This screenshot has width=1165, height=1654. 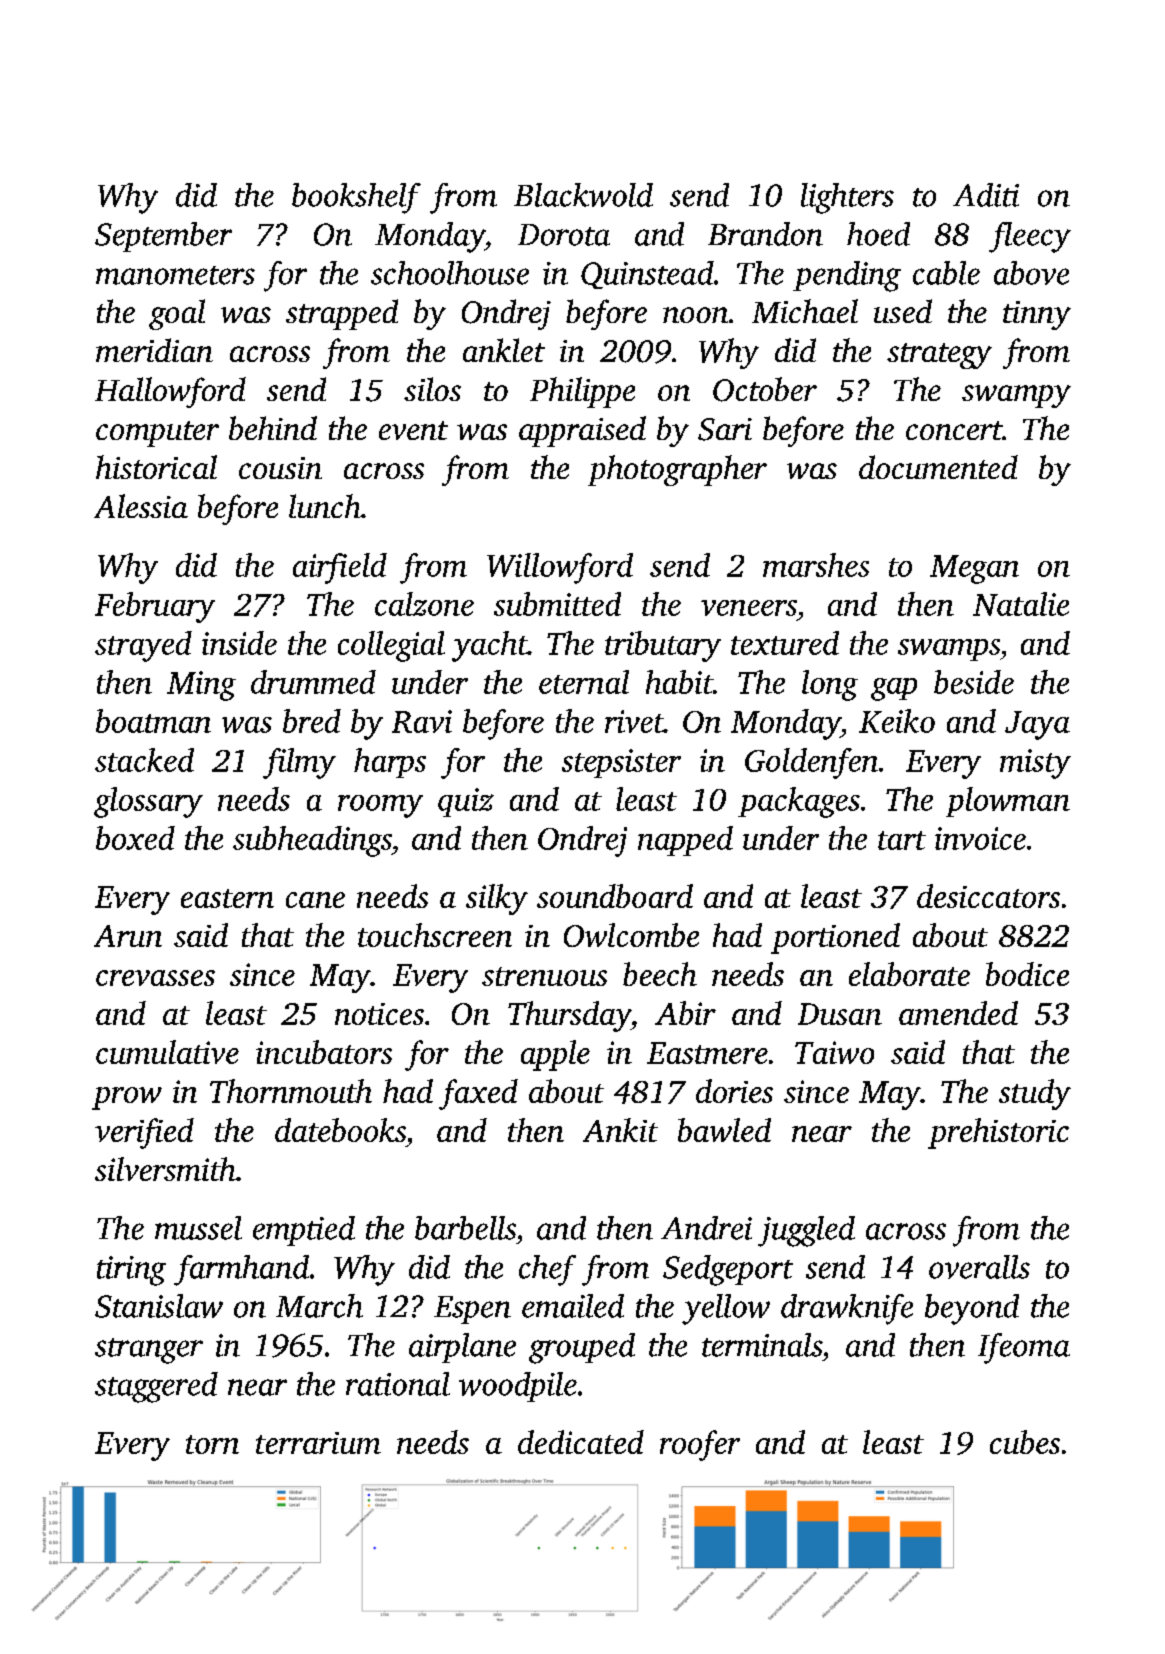 I want to click on Blackwold, so click(x=583, y=195).
